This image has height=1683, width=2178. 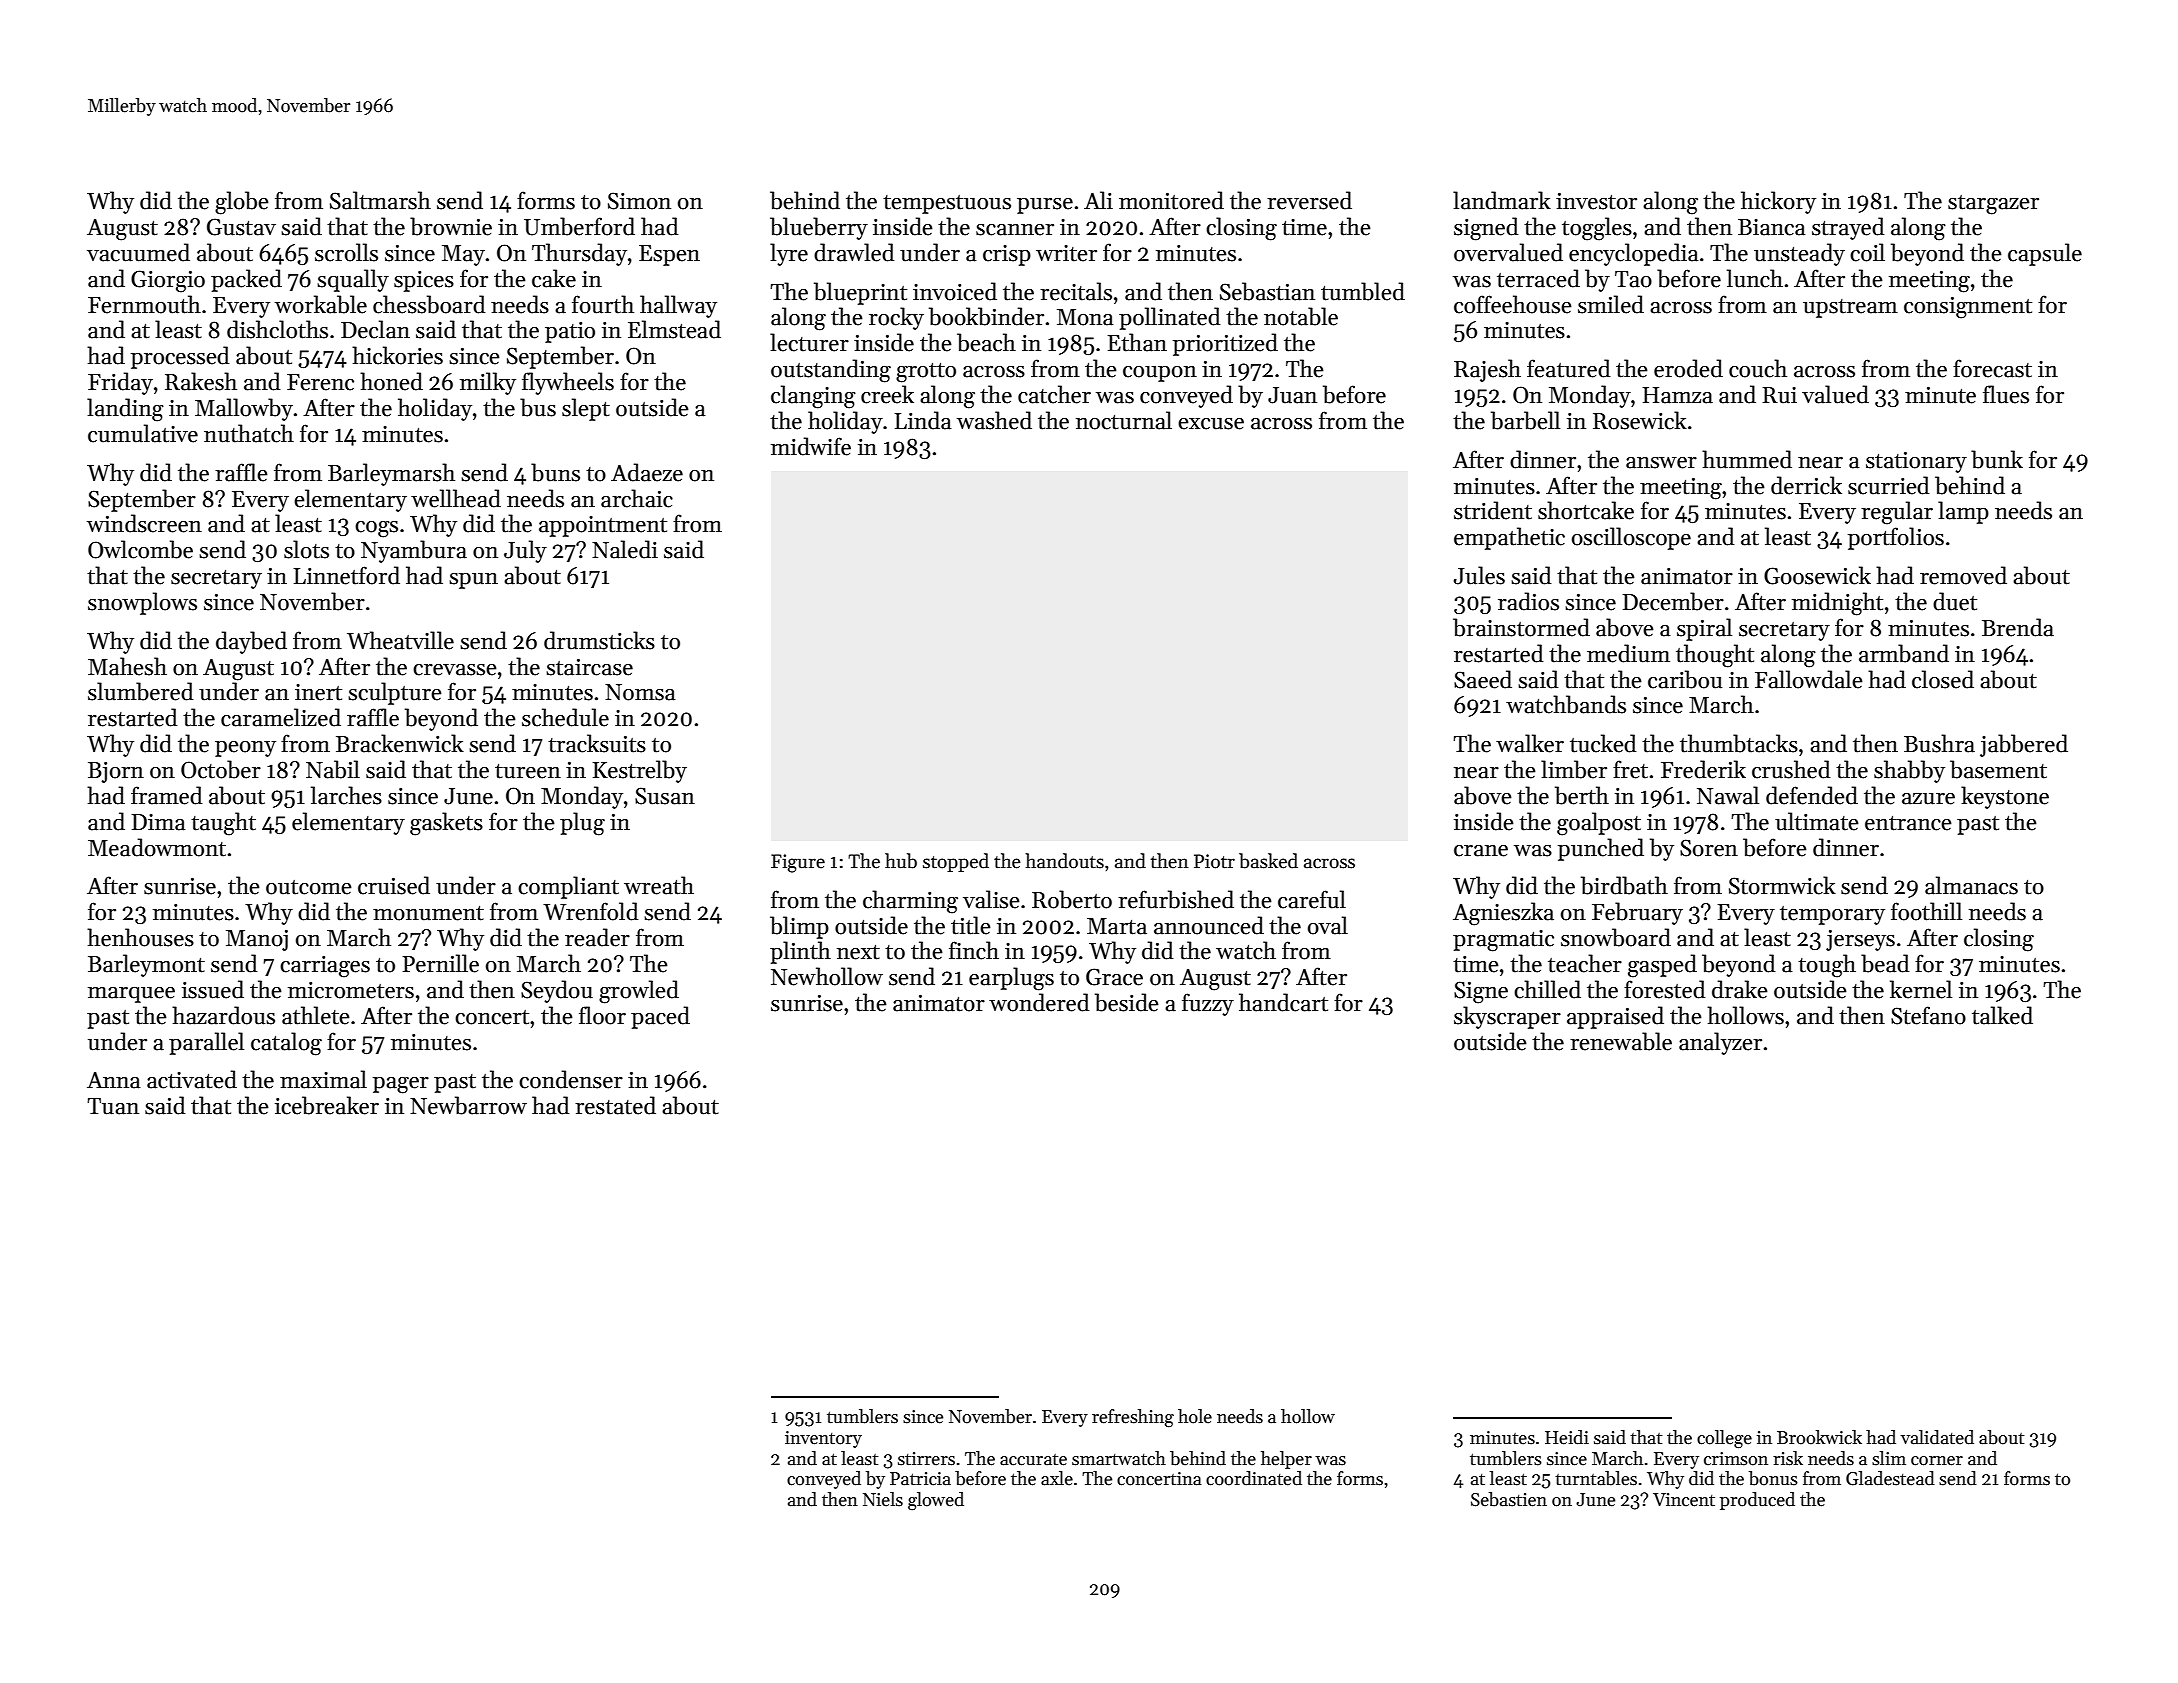 I want to click on Anna, so click(x=114, y=1080).
